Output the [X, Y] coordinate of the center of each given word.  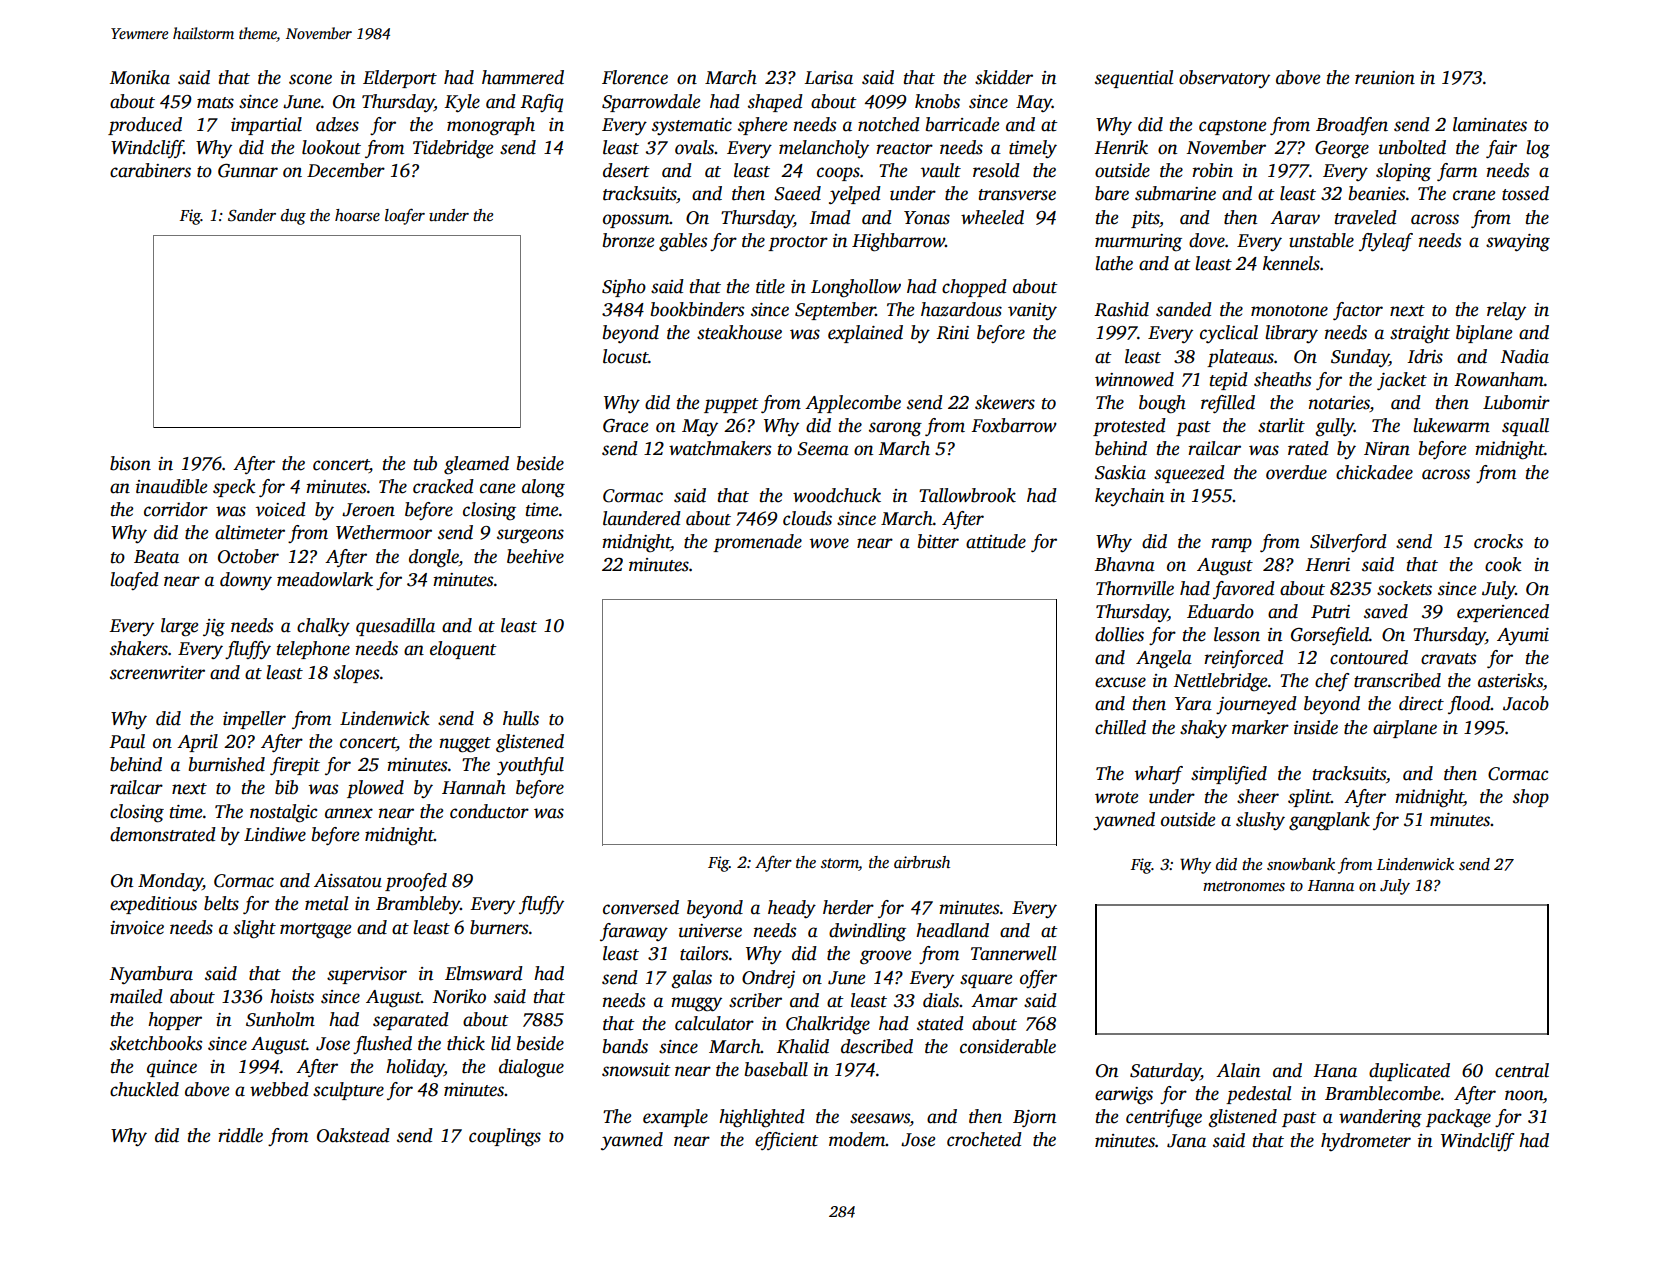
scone [310, 79]
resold [996, 170]
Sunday [1360, 358]
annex [349, 813]
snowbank [1301, 864]
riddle [240, 1135]
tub [425, 463]
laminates [1490, 124]
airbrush [922, 862]
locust [625, 356]
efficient [787, 1141]
